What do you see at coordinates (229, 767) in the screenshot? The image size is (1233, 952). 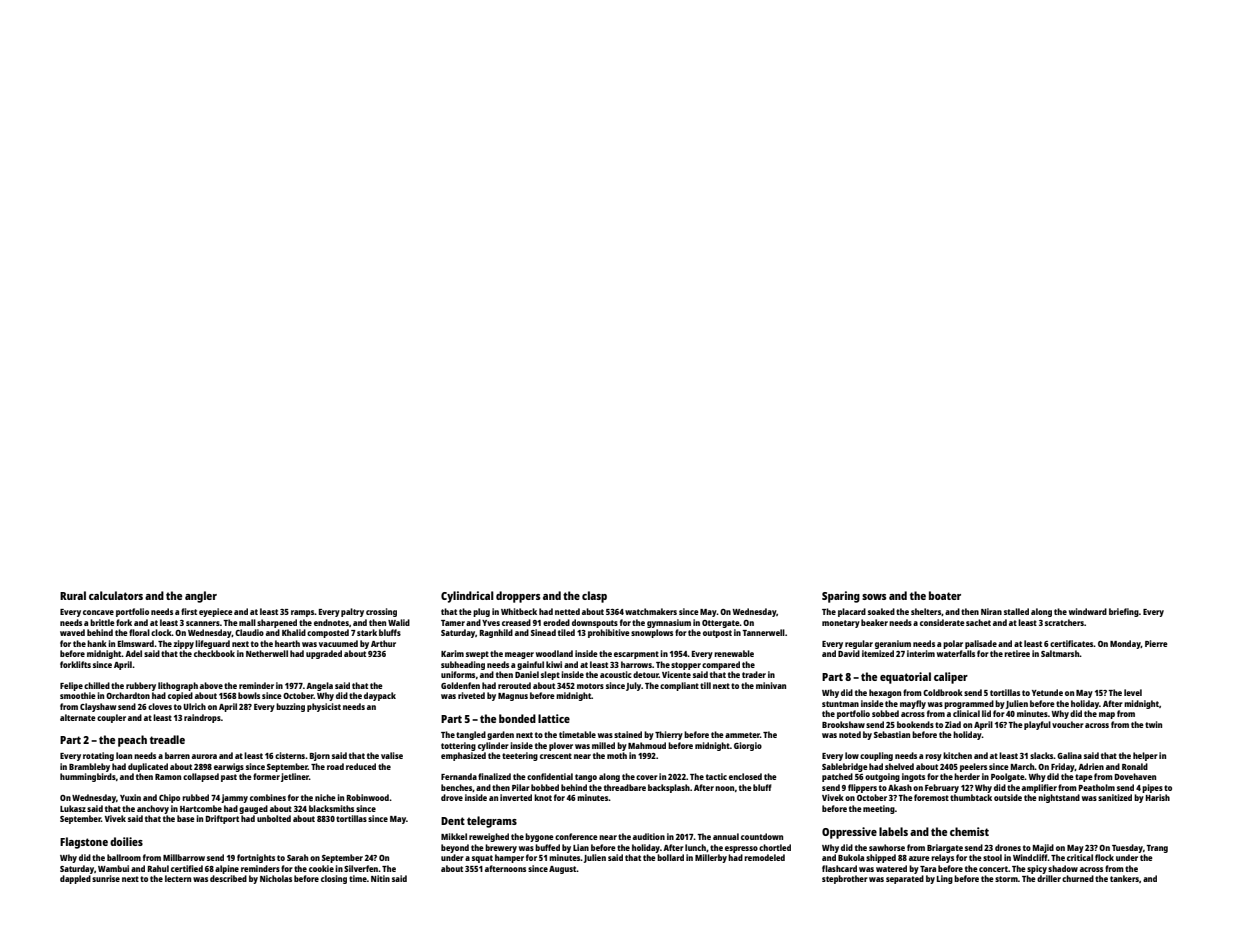 I see `earwigs` at bounding box center [229, 767].
